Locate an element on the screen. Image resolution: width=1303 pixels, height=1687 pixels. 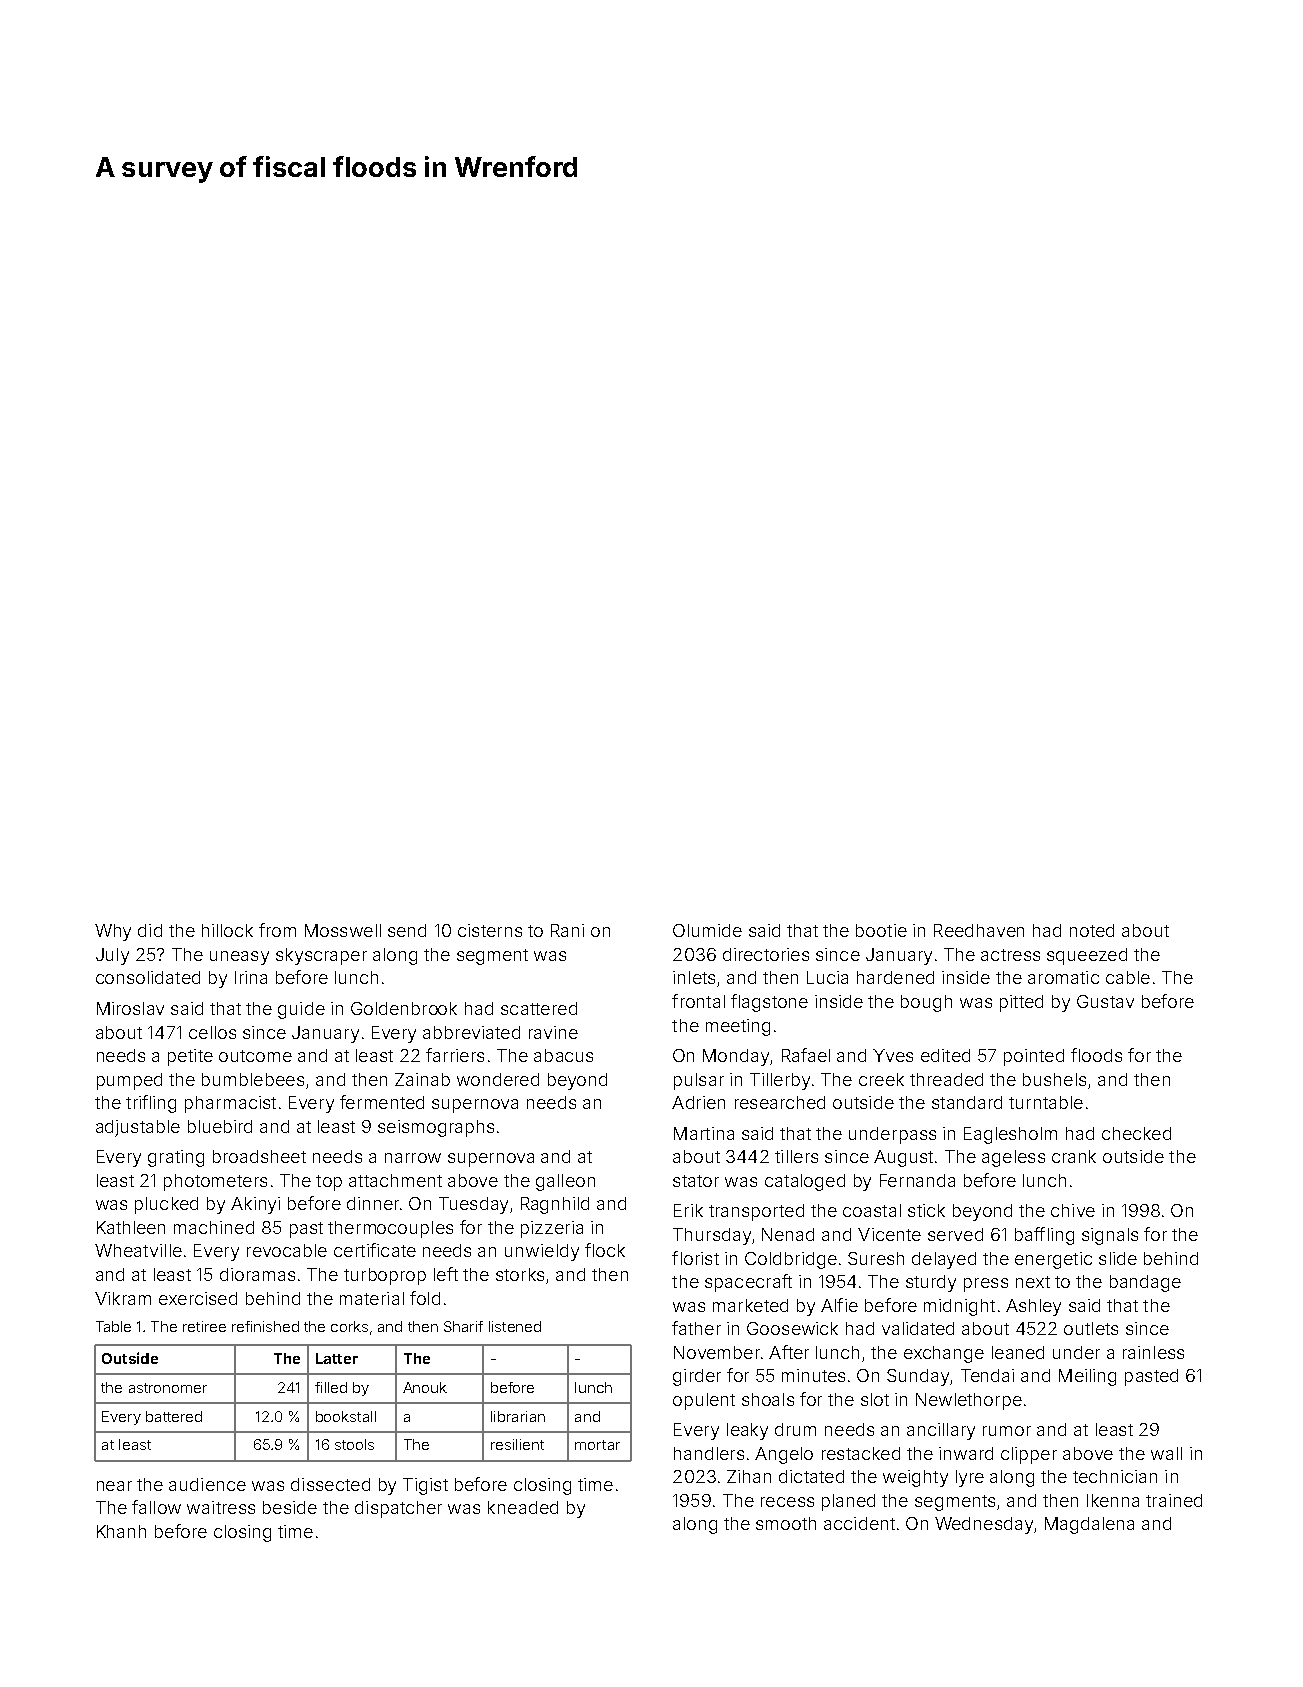
slide is located at coordinates (1118, 1258).
